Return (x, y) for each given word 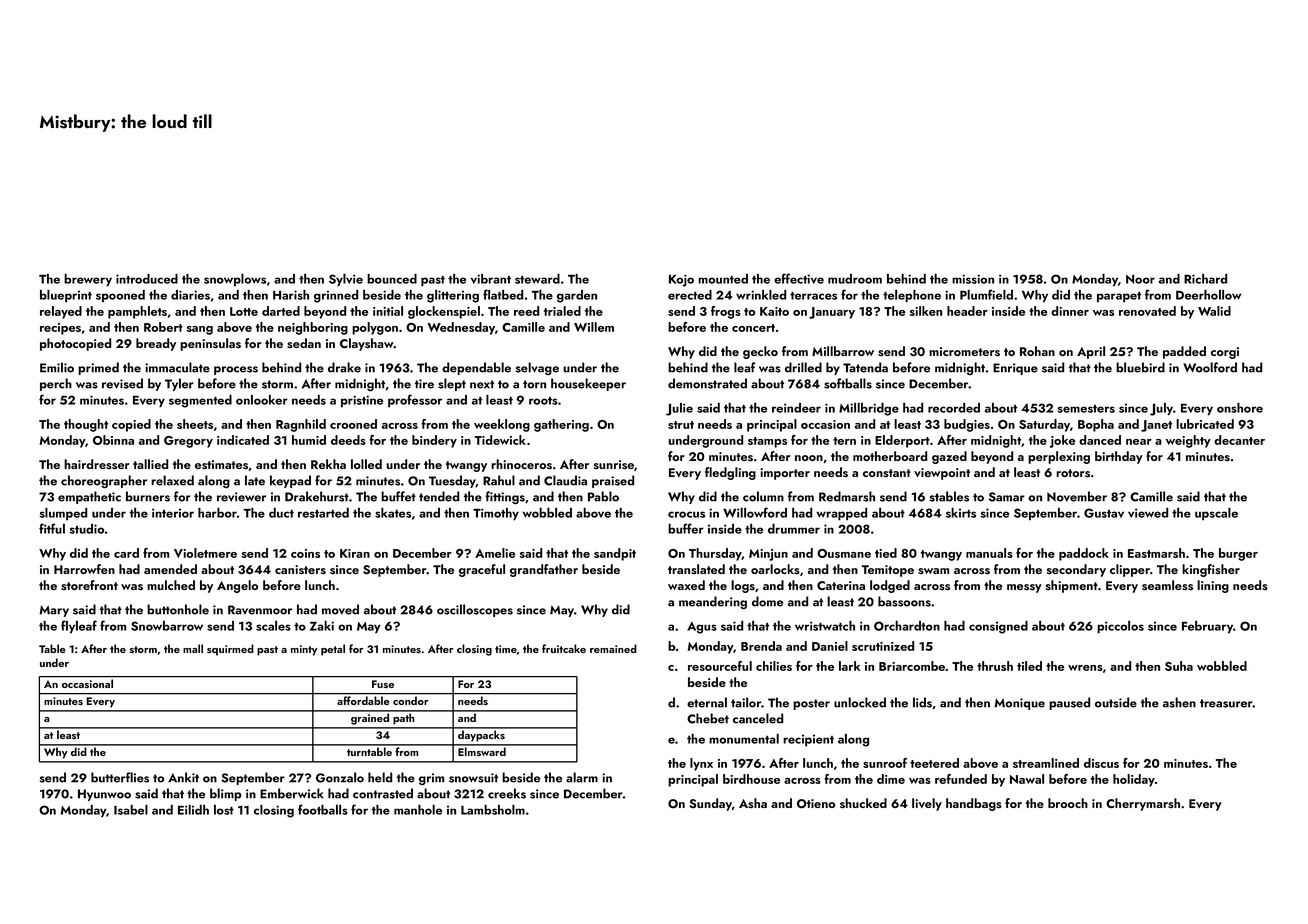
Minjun (768, 555)
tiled (1029, 666)
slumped (63, 514)
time (506, 649)
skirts (961, 513)
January (832, 313)
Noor (1140, 279)
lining (1213, 586)
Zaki (322, 626)
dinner (1070, 311)
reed (526, 311)
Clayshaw (367, 344)
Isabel (131, 810)
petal (333, 650)
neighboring (313, 328)
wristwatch (825, 626)
